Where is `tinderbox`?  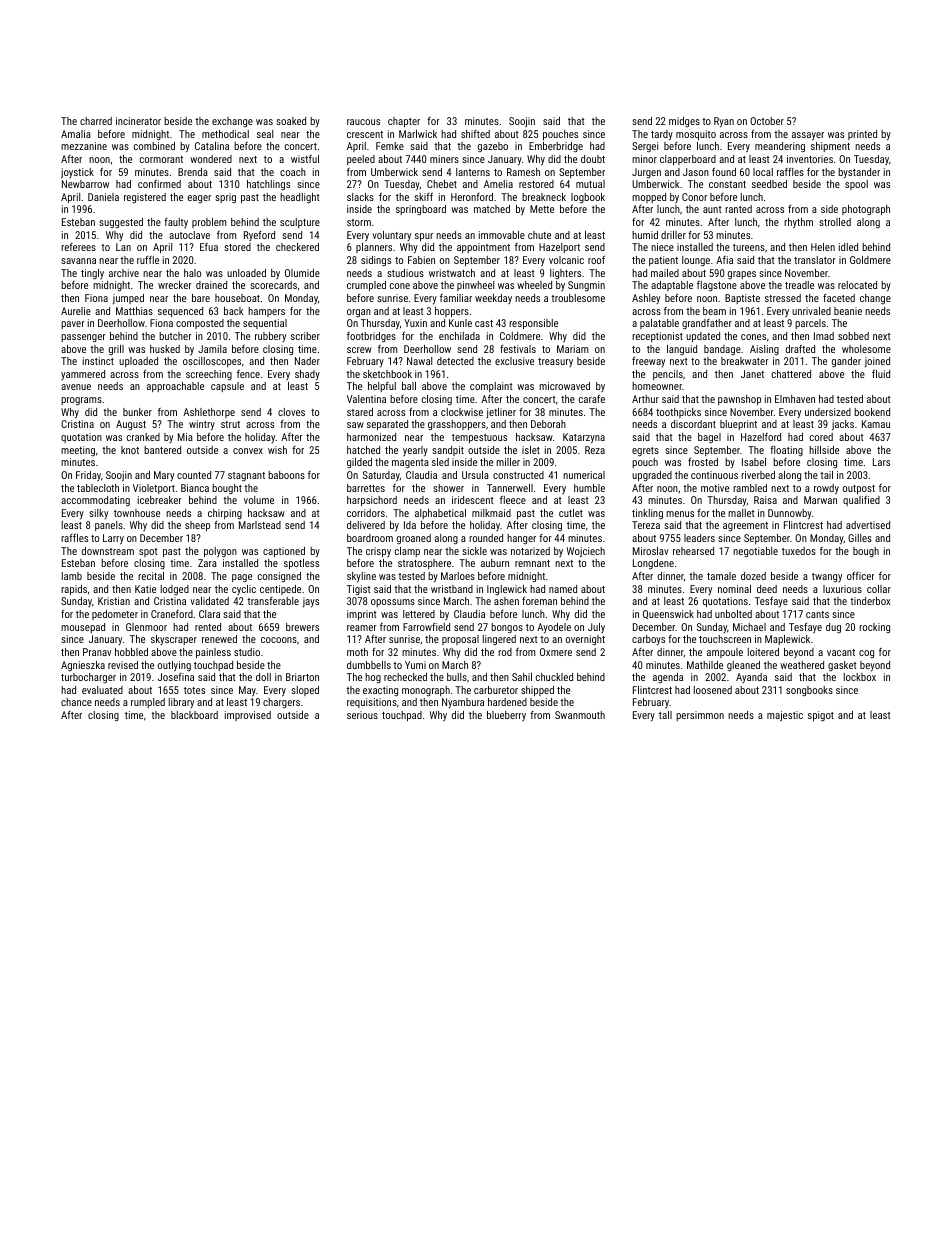 tinderbox is located at coordinates (870, 601).
